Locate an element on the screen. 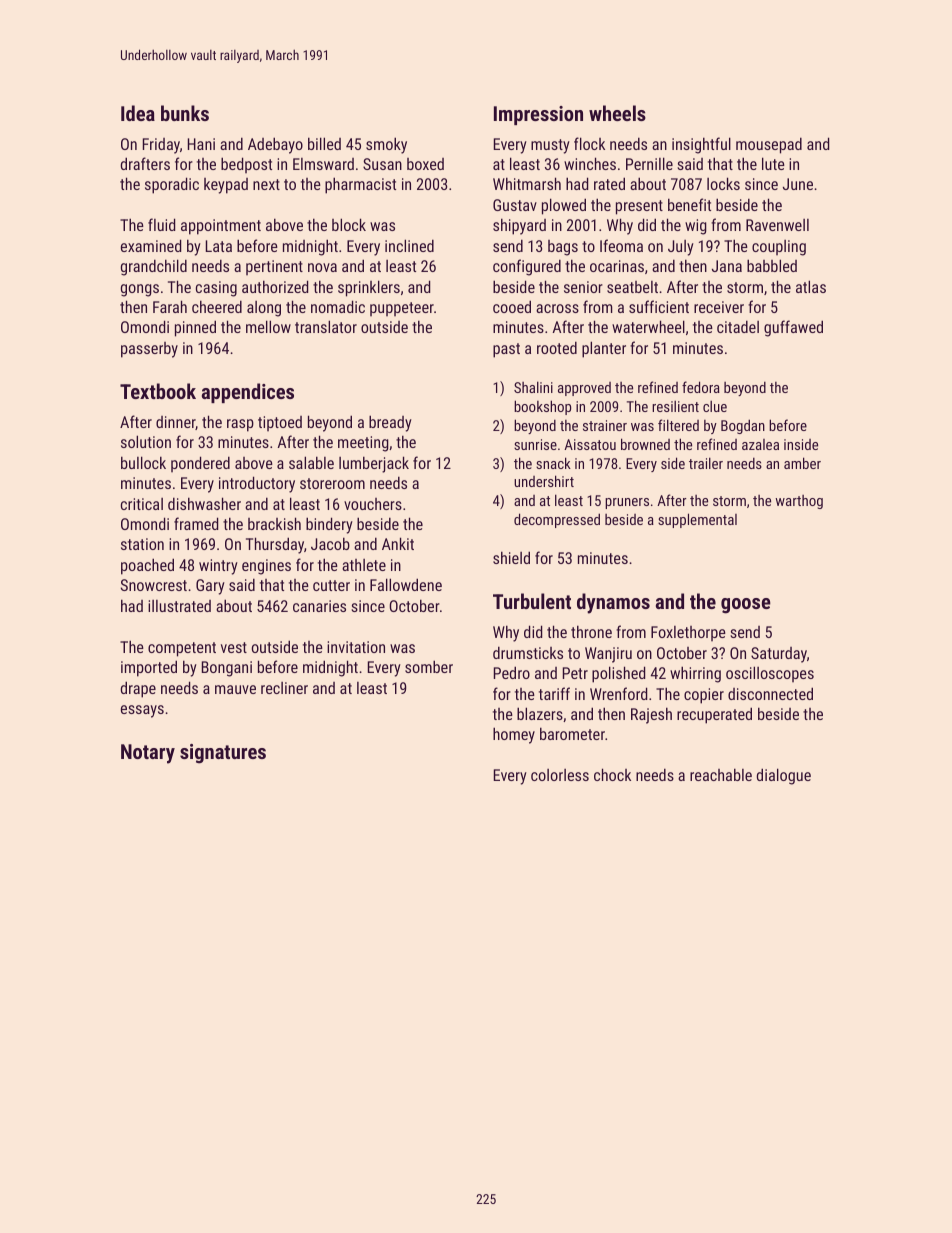  undershirt is located at coordinates (544, 481).
